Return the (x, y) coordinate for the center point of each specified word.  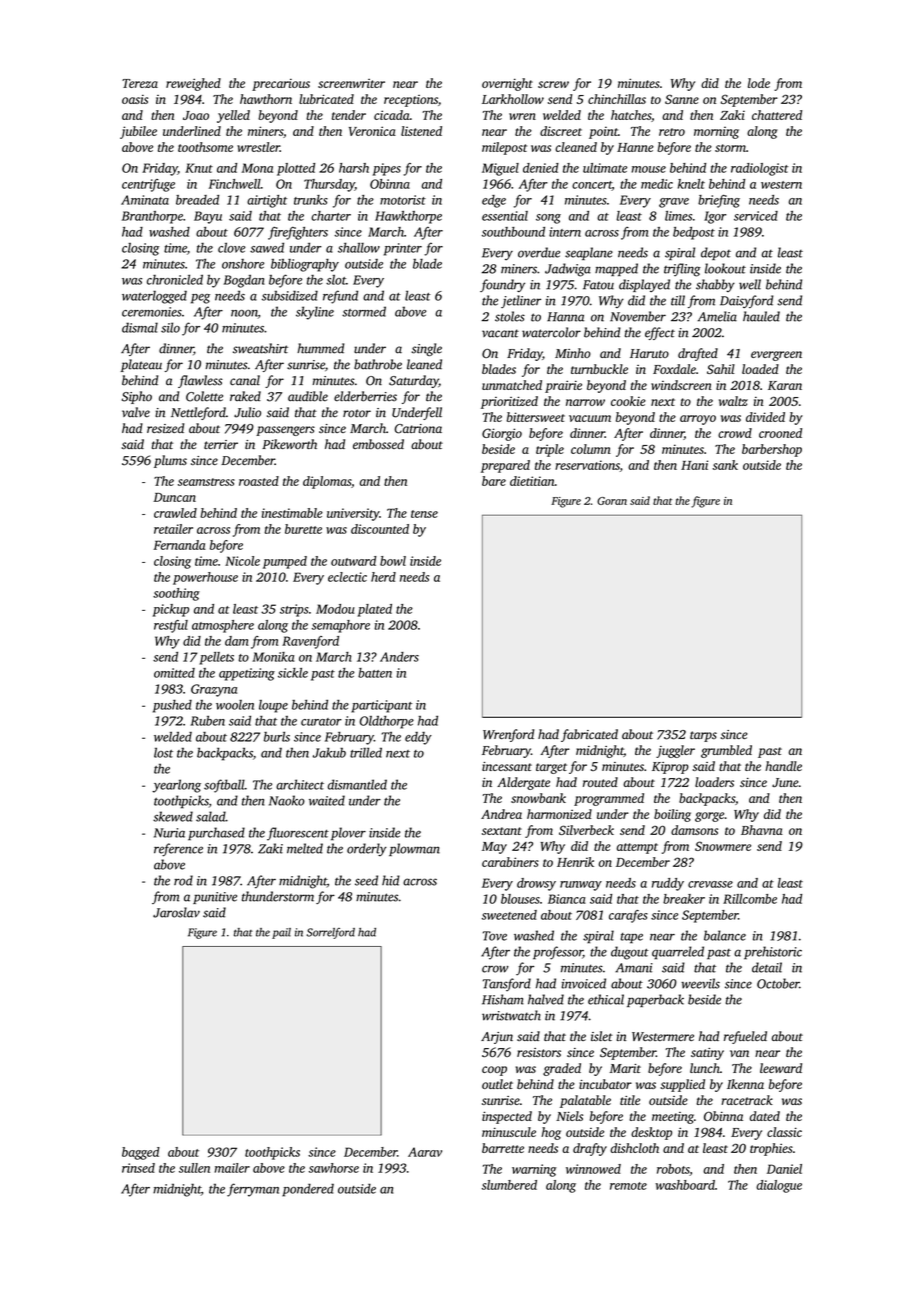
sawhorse (334, 1168)
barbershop (772, 450)
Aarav (425, 1152)
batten (375, 673)
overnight (507, 84)
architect (300, 784)
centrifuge (148, 185)
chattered (777, 115)
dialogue (779, 1186)
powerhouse (205, 578)
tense (424, 514)
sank (725, 465)
